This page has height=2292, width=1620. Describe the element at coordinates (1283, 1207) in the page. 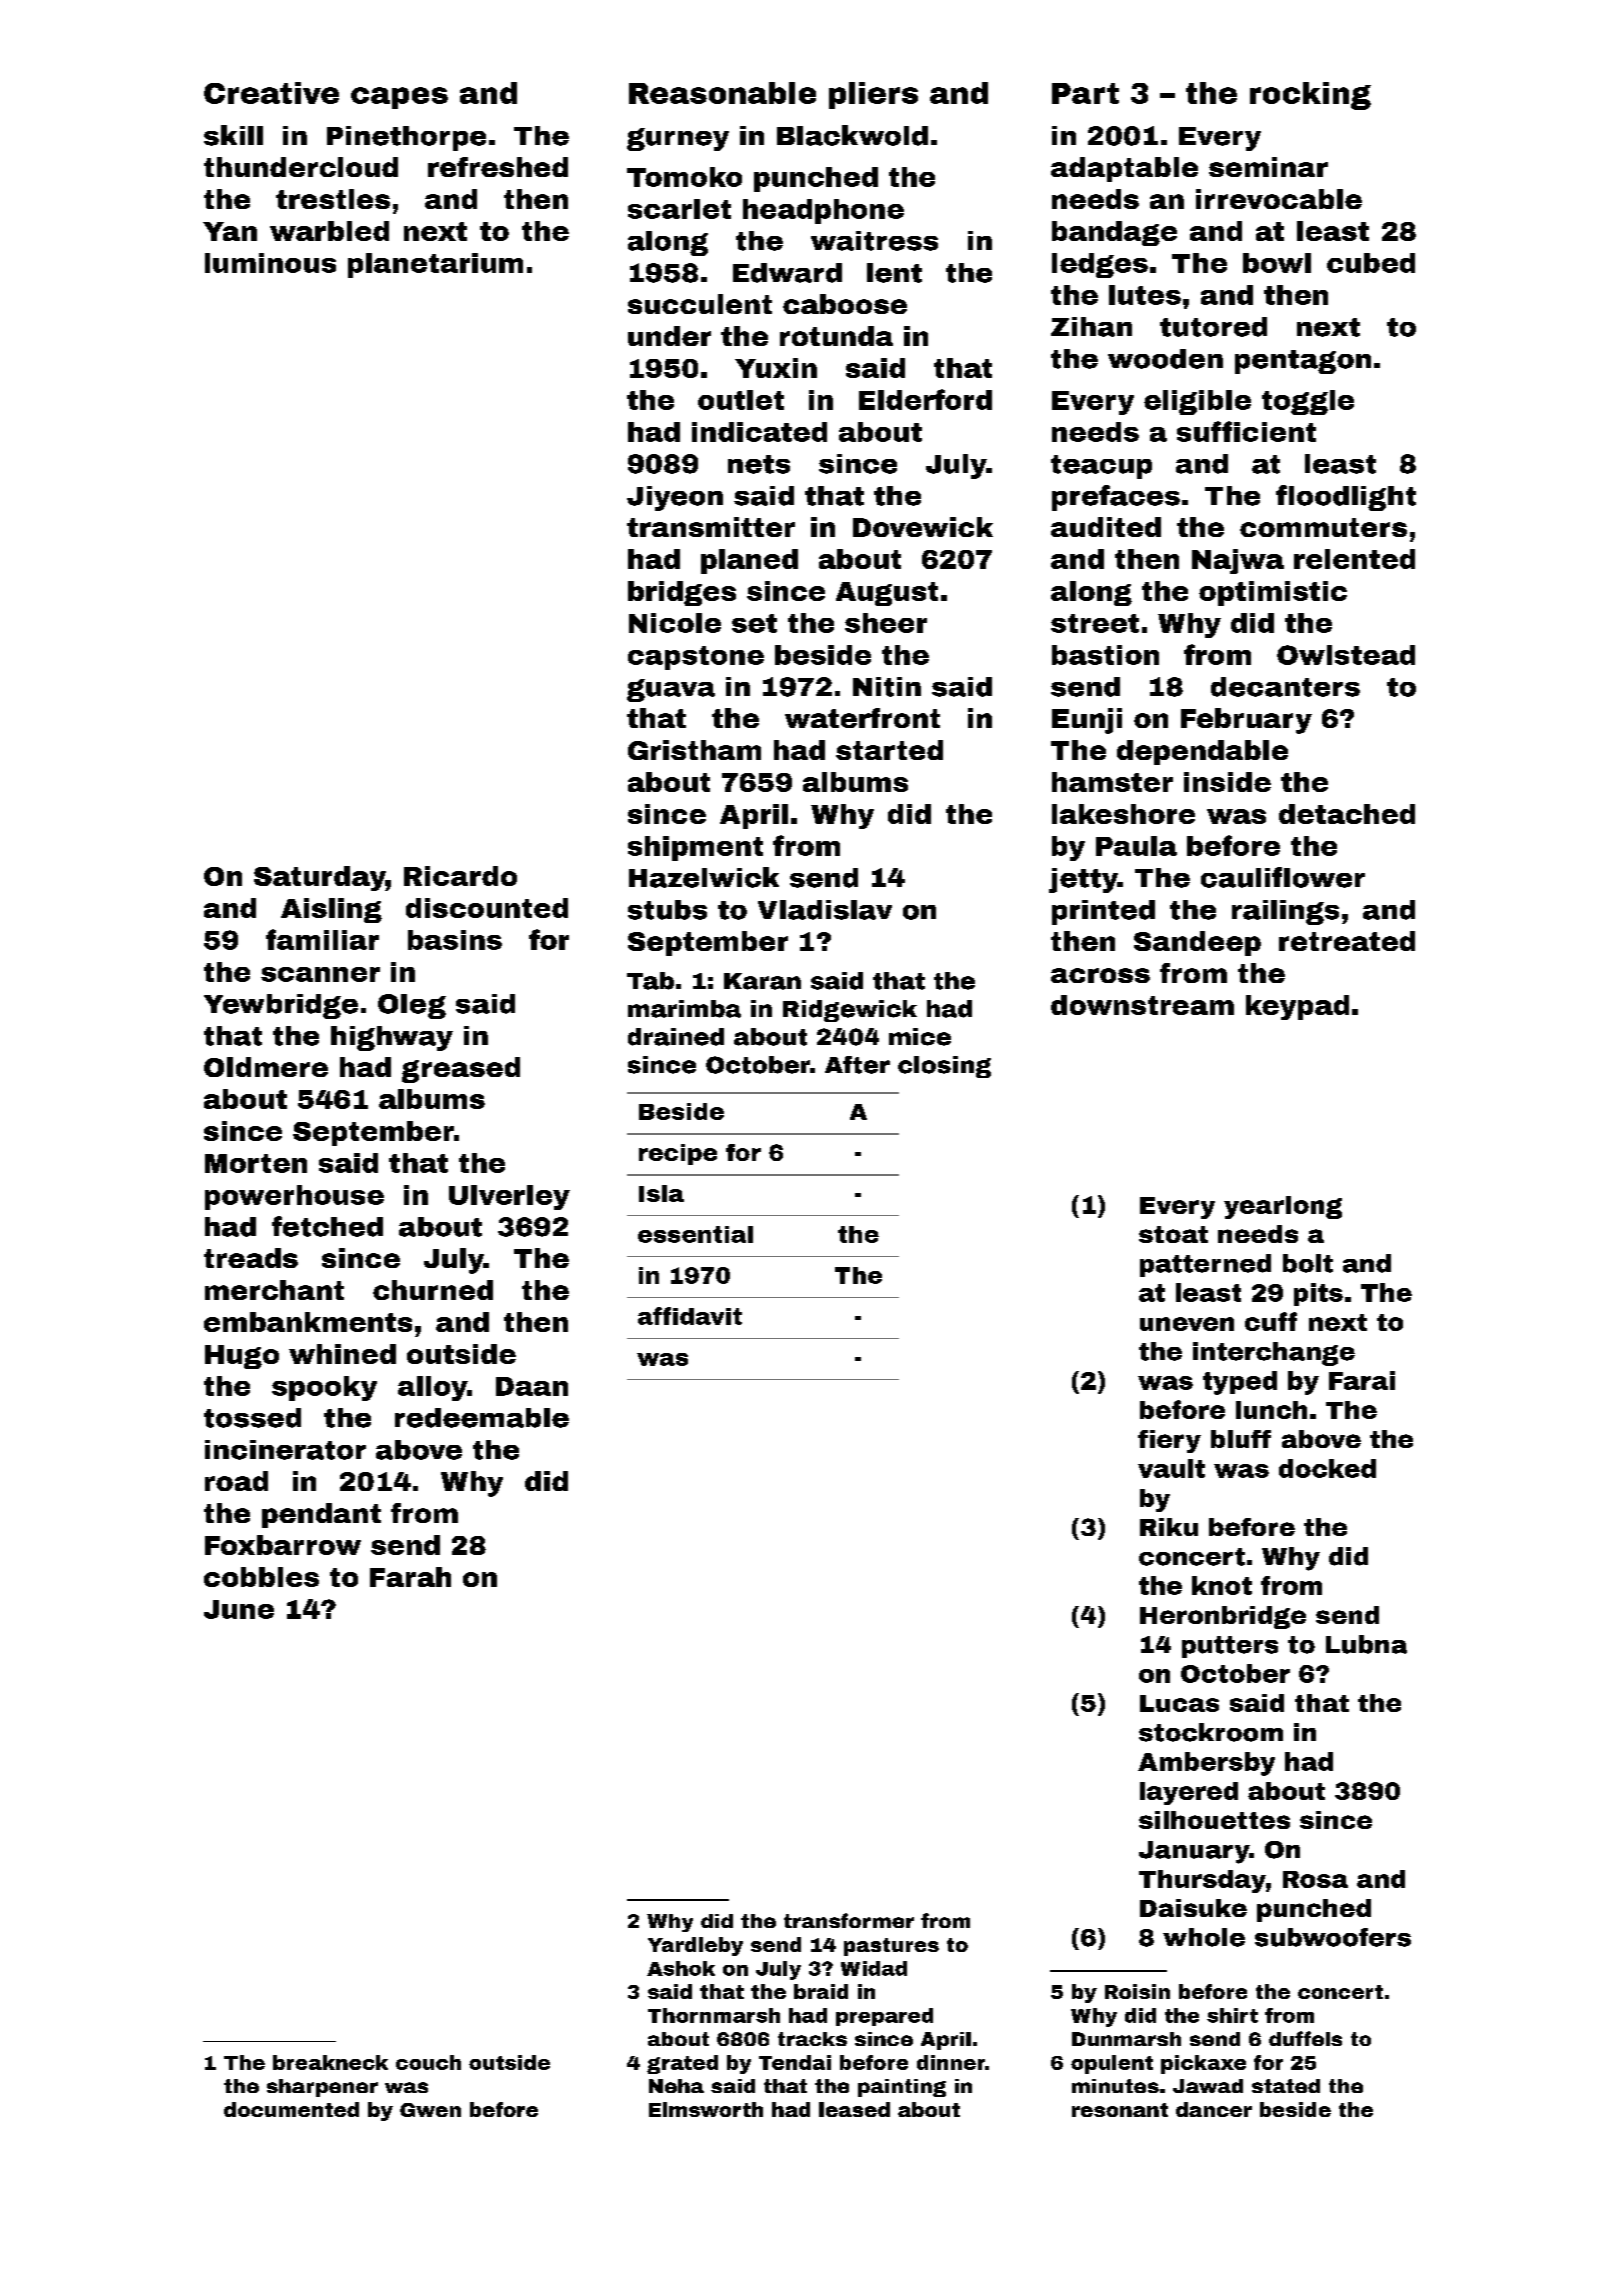

I see `yearlong` at that location.
